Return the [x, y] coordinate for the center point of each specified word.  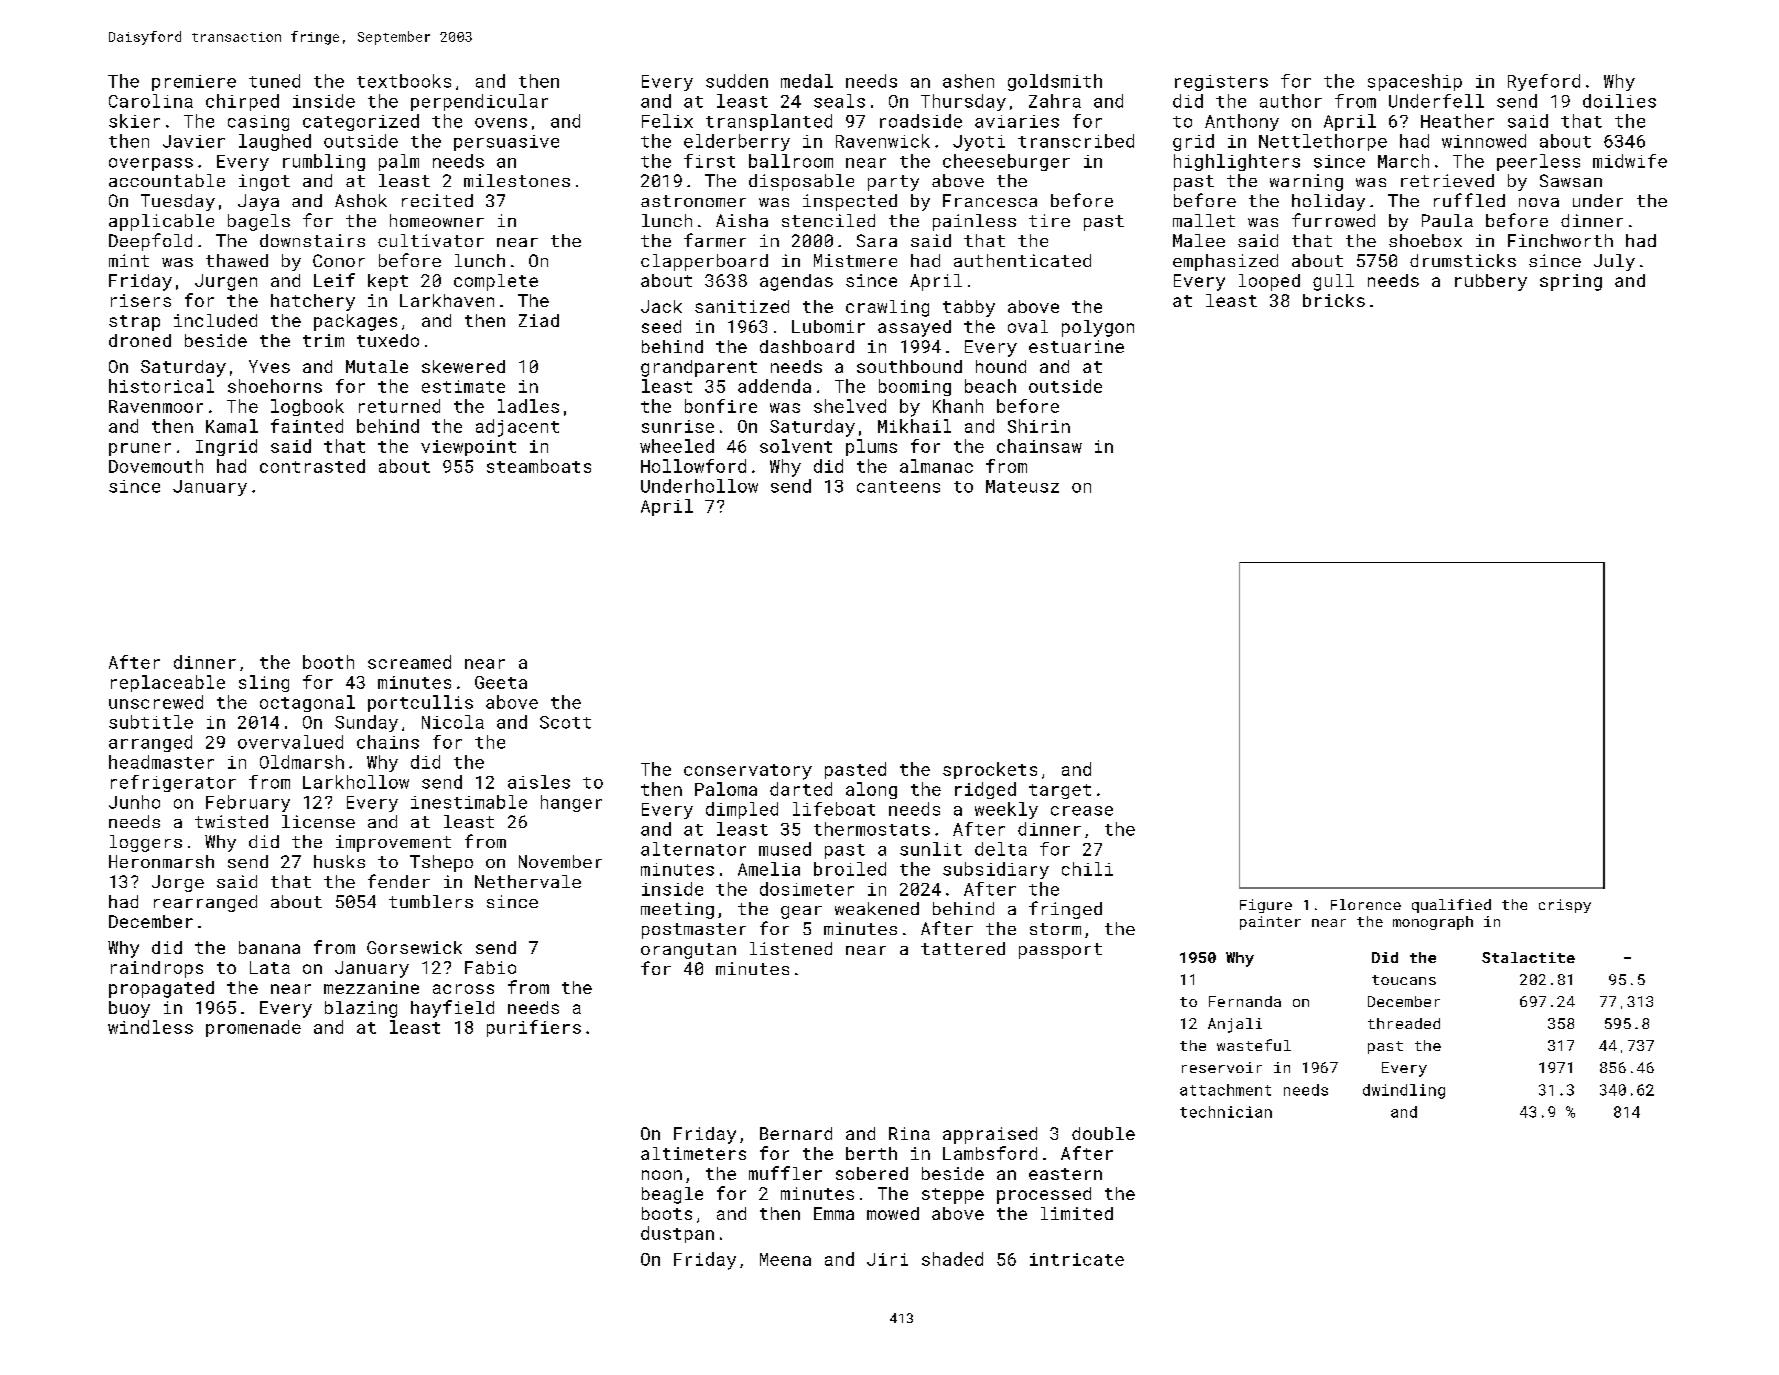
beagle [672, 1195]
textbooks [404, 81]
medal [807, 81]
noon [662, 1175]
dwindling [1404, 1091]
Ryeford [1544, 82]
